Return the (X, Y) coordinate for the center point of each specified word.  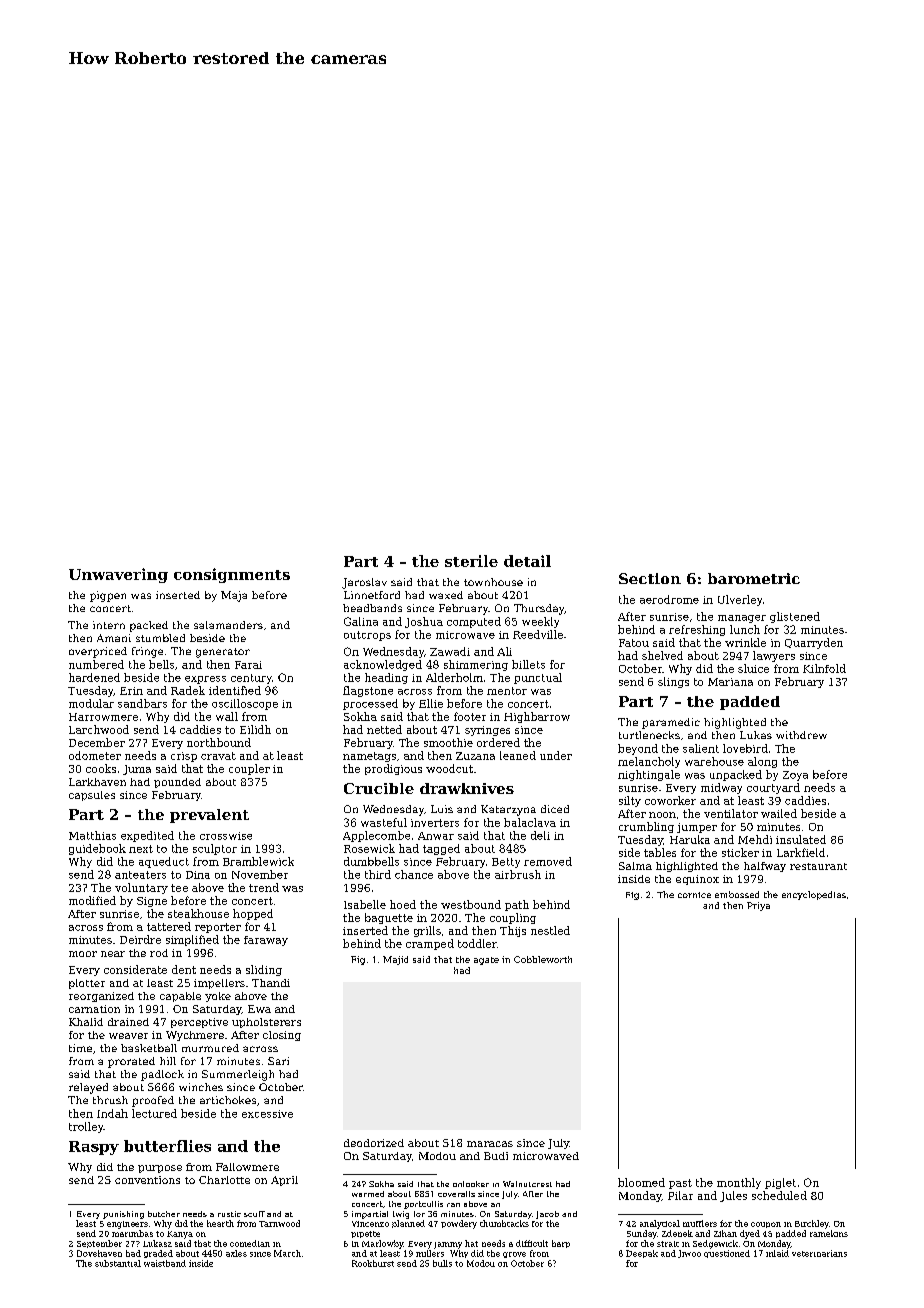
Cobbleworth (543, 959)
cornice (694, 895)
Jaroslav (364, 583)
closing (282, 1036)
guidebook (97, 849)
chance (414, 874)
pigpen (108, 596)
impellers (219, 984)
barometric (754, 578)
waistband (165, 1263)
